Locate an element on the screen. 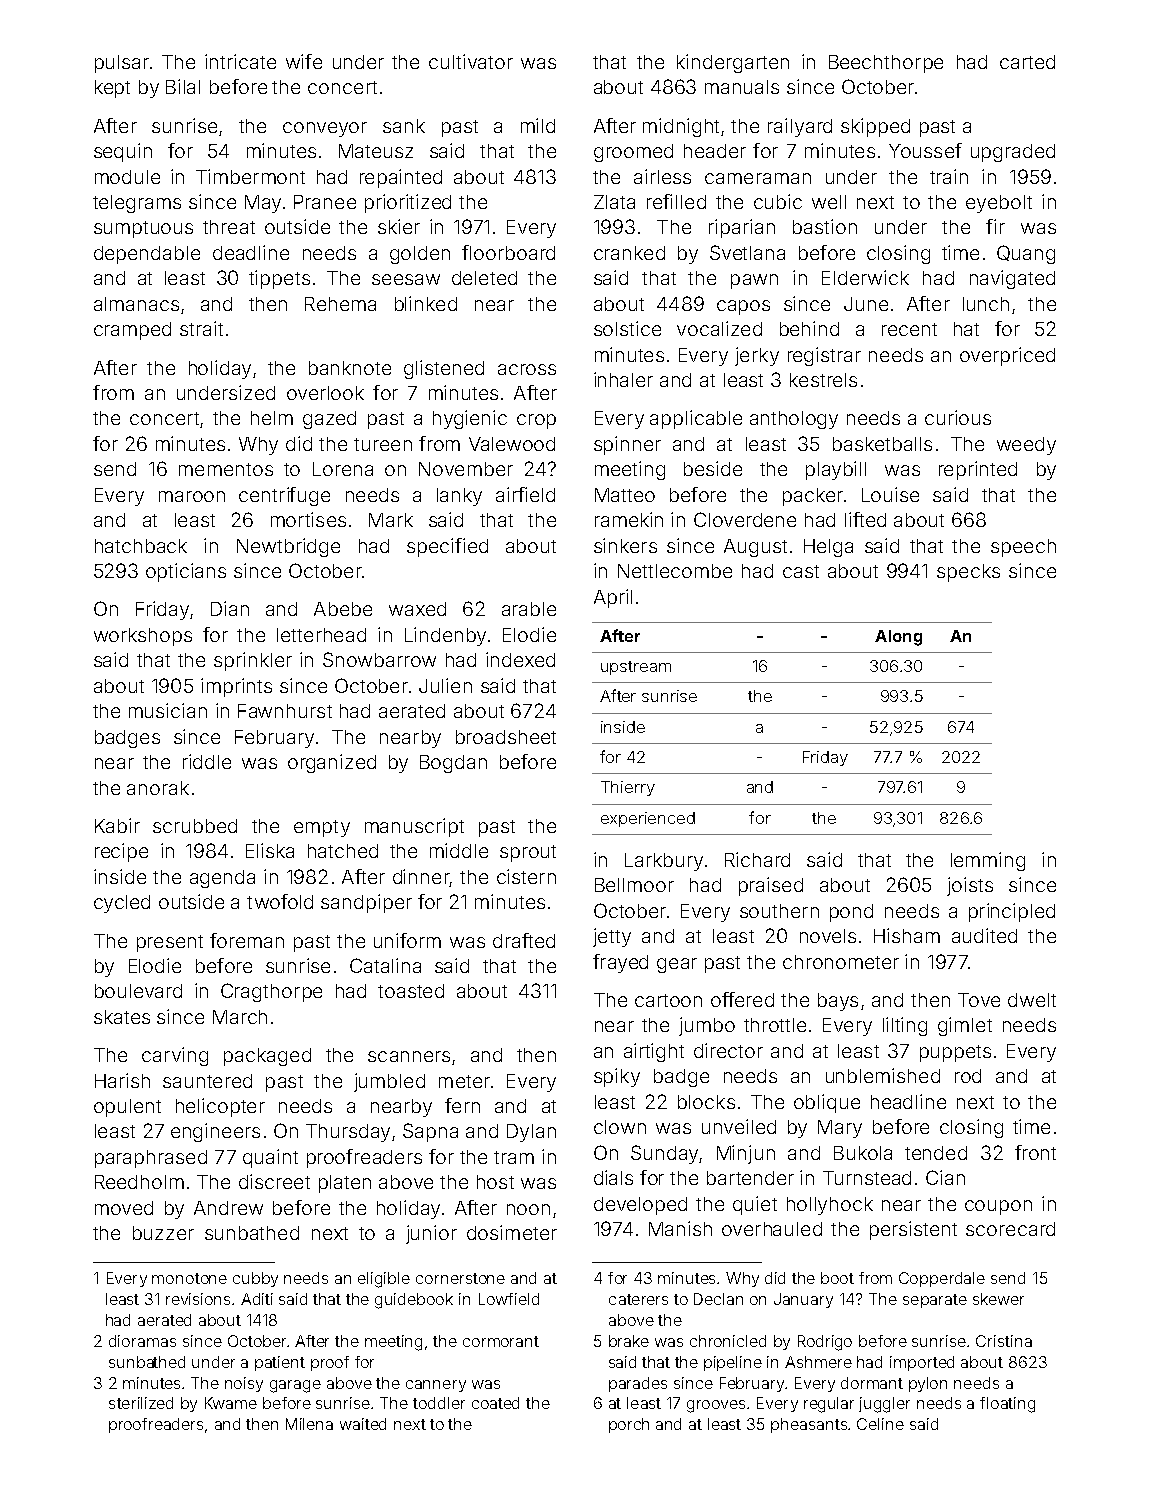 Image resolution: width=1150 pixels, height=1489 pixels. Beechthorpe is located at coordinates (886, 64).
